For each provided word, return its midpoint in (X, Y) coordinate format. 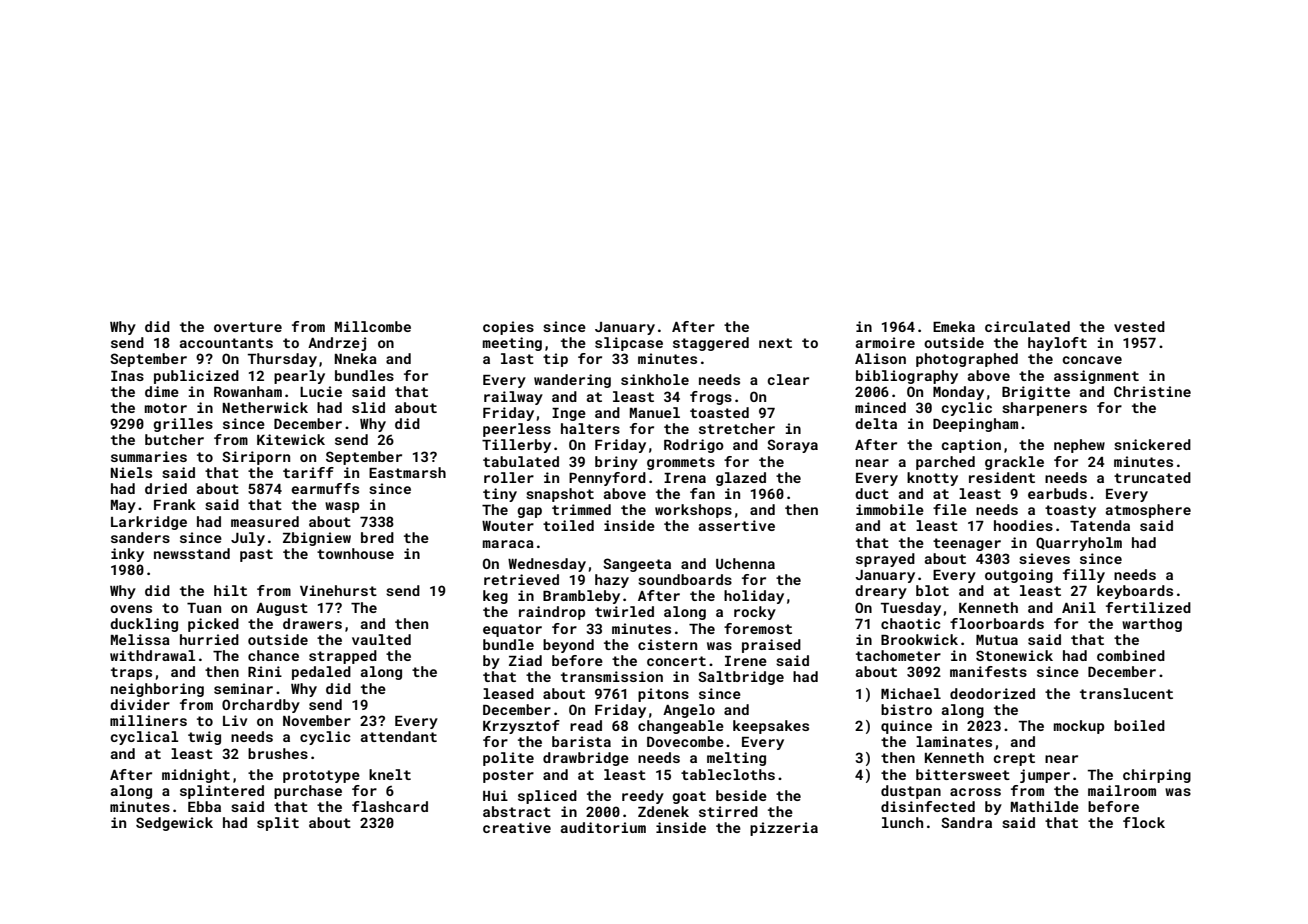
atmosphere (1148, 511)
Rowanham (248, 391)
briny (616, 463)
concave (1092, 360)
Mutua (997, 640)
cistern (667, 644)
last (517, 358)
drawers (312, 623)
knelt (390, 774)
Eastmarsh (407, 472)
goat (689, 797)
